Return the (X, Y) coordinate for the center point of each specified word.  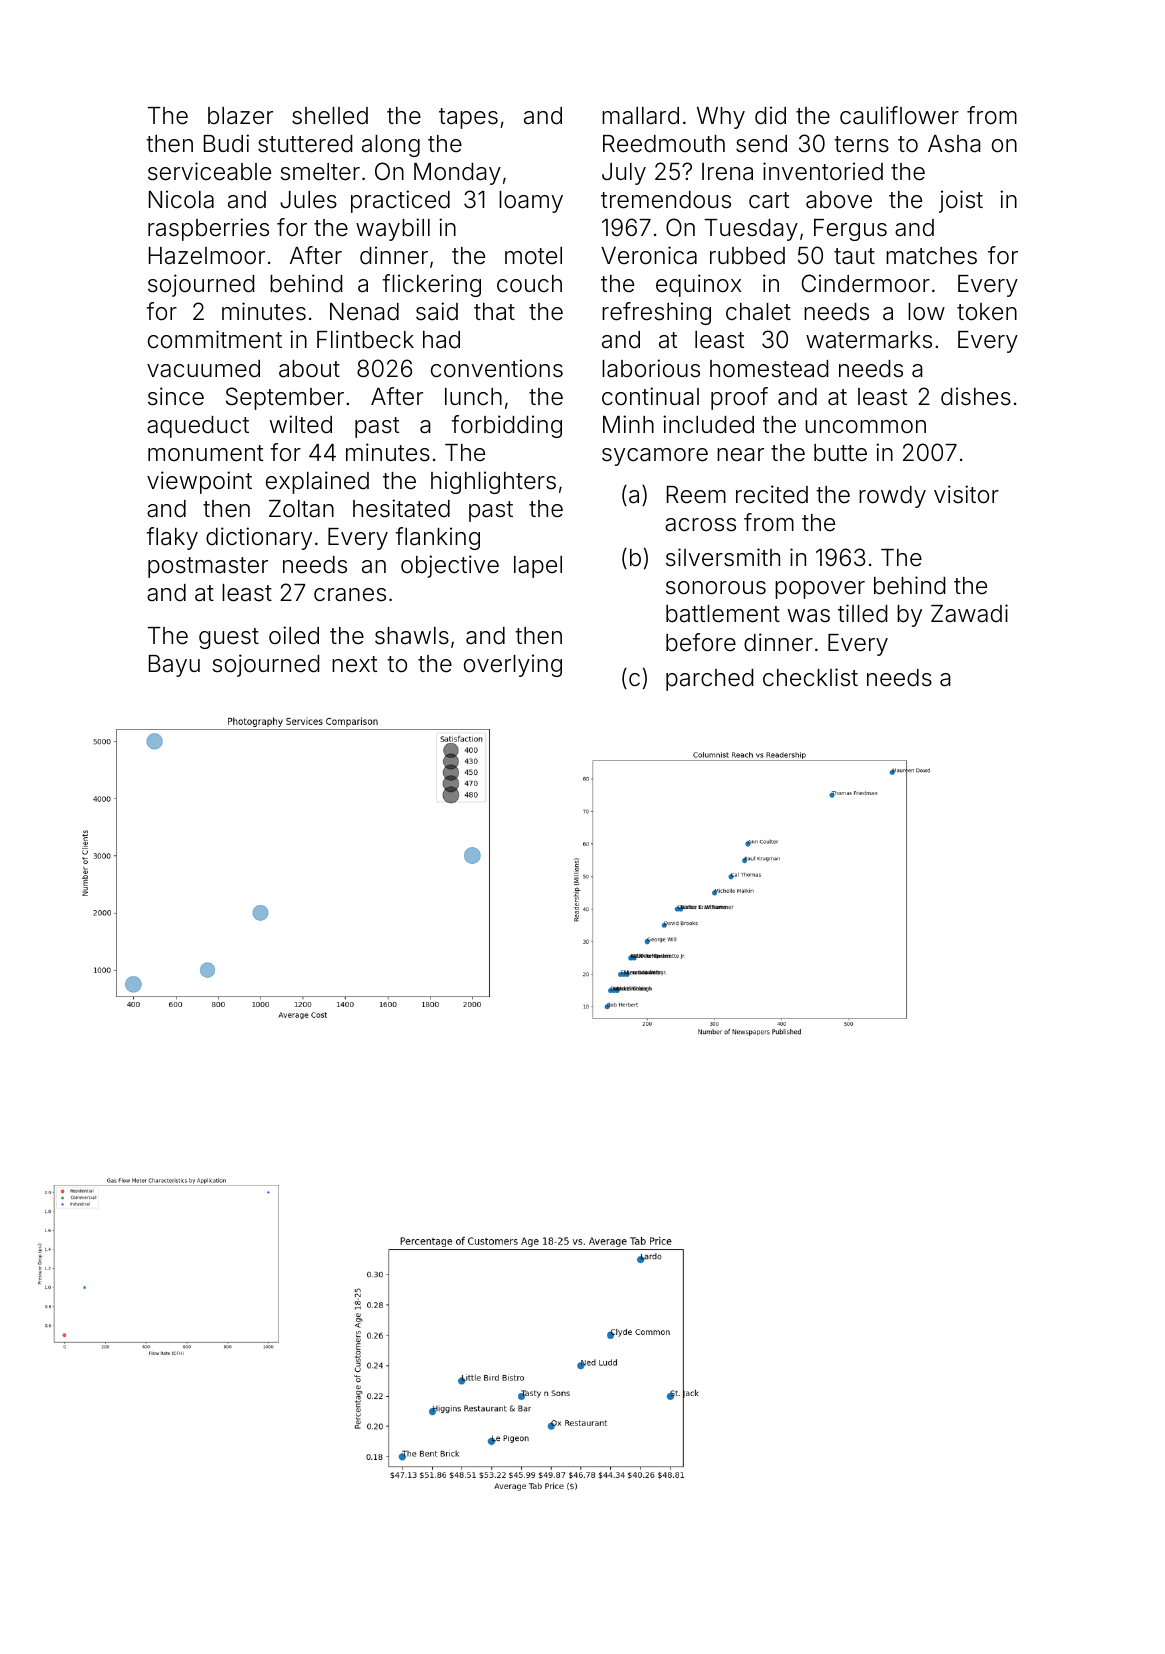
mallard (640, 116)
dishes (976, 396)
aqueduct (198, 427)
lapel (538, 567)
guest (229, 638)
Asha (954, 144)
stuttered (305, 144)
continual (650, 396)
